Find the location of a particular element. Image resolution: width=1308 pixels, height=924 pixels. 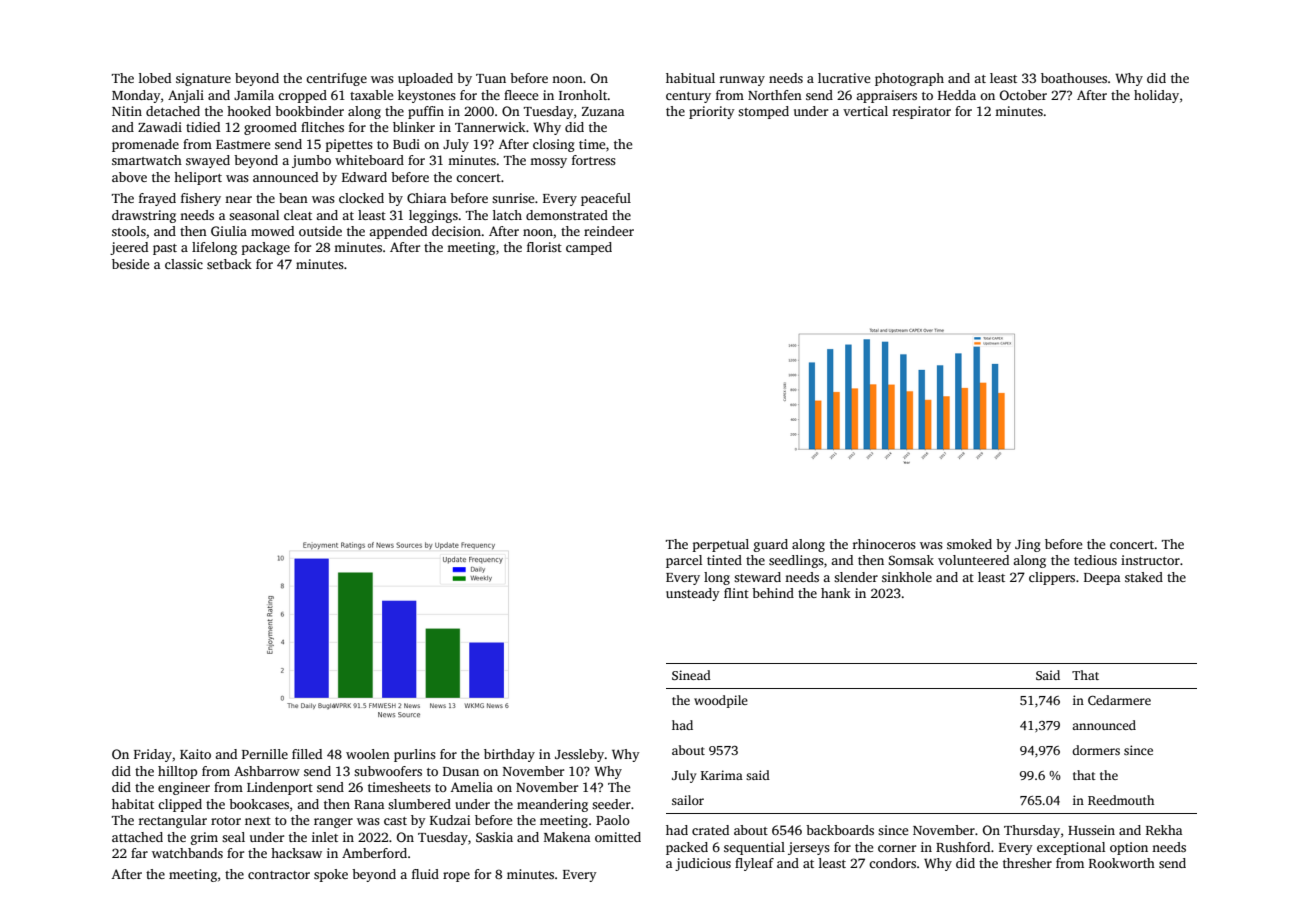

perpetual is located at coordinates (721, 545).
